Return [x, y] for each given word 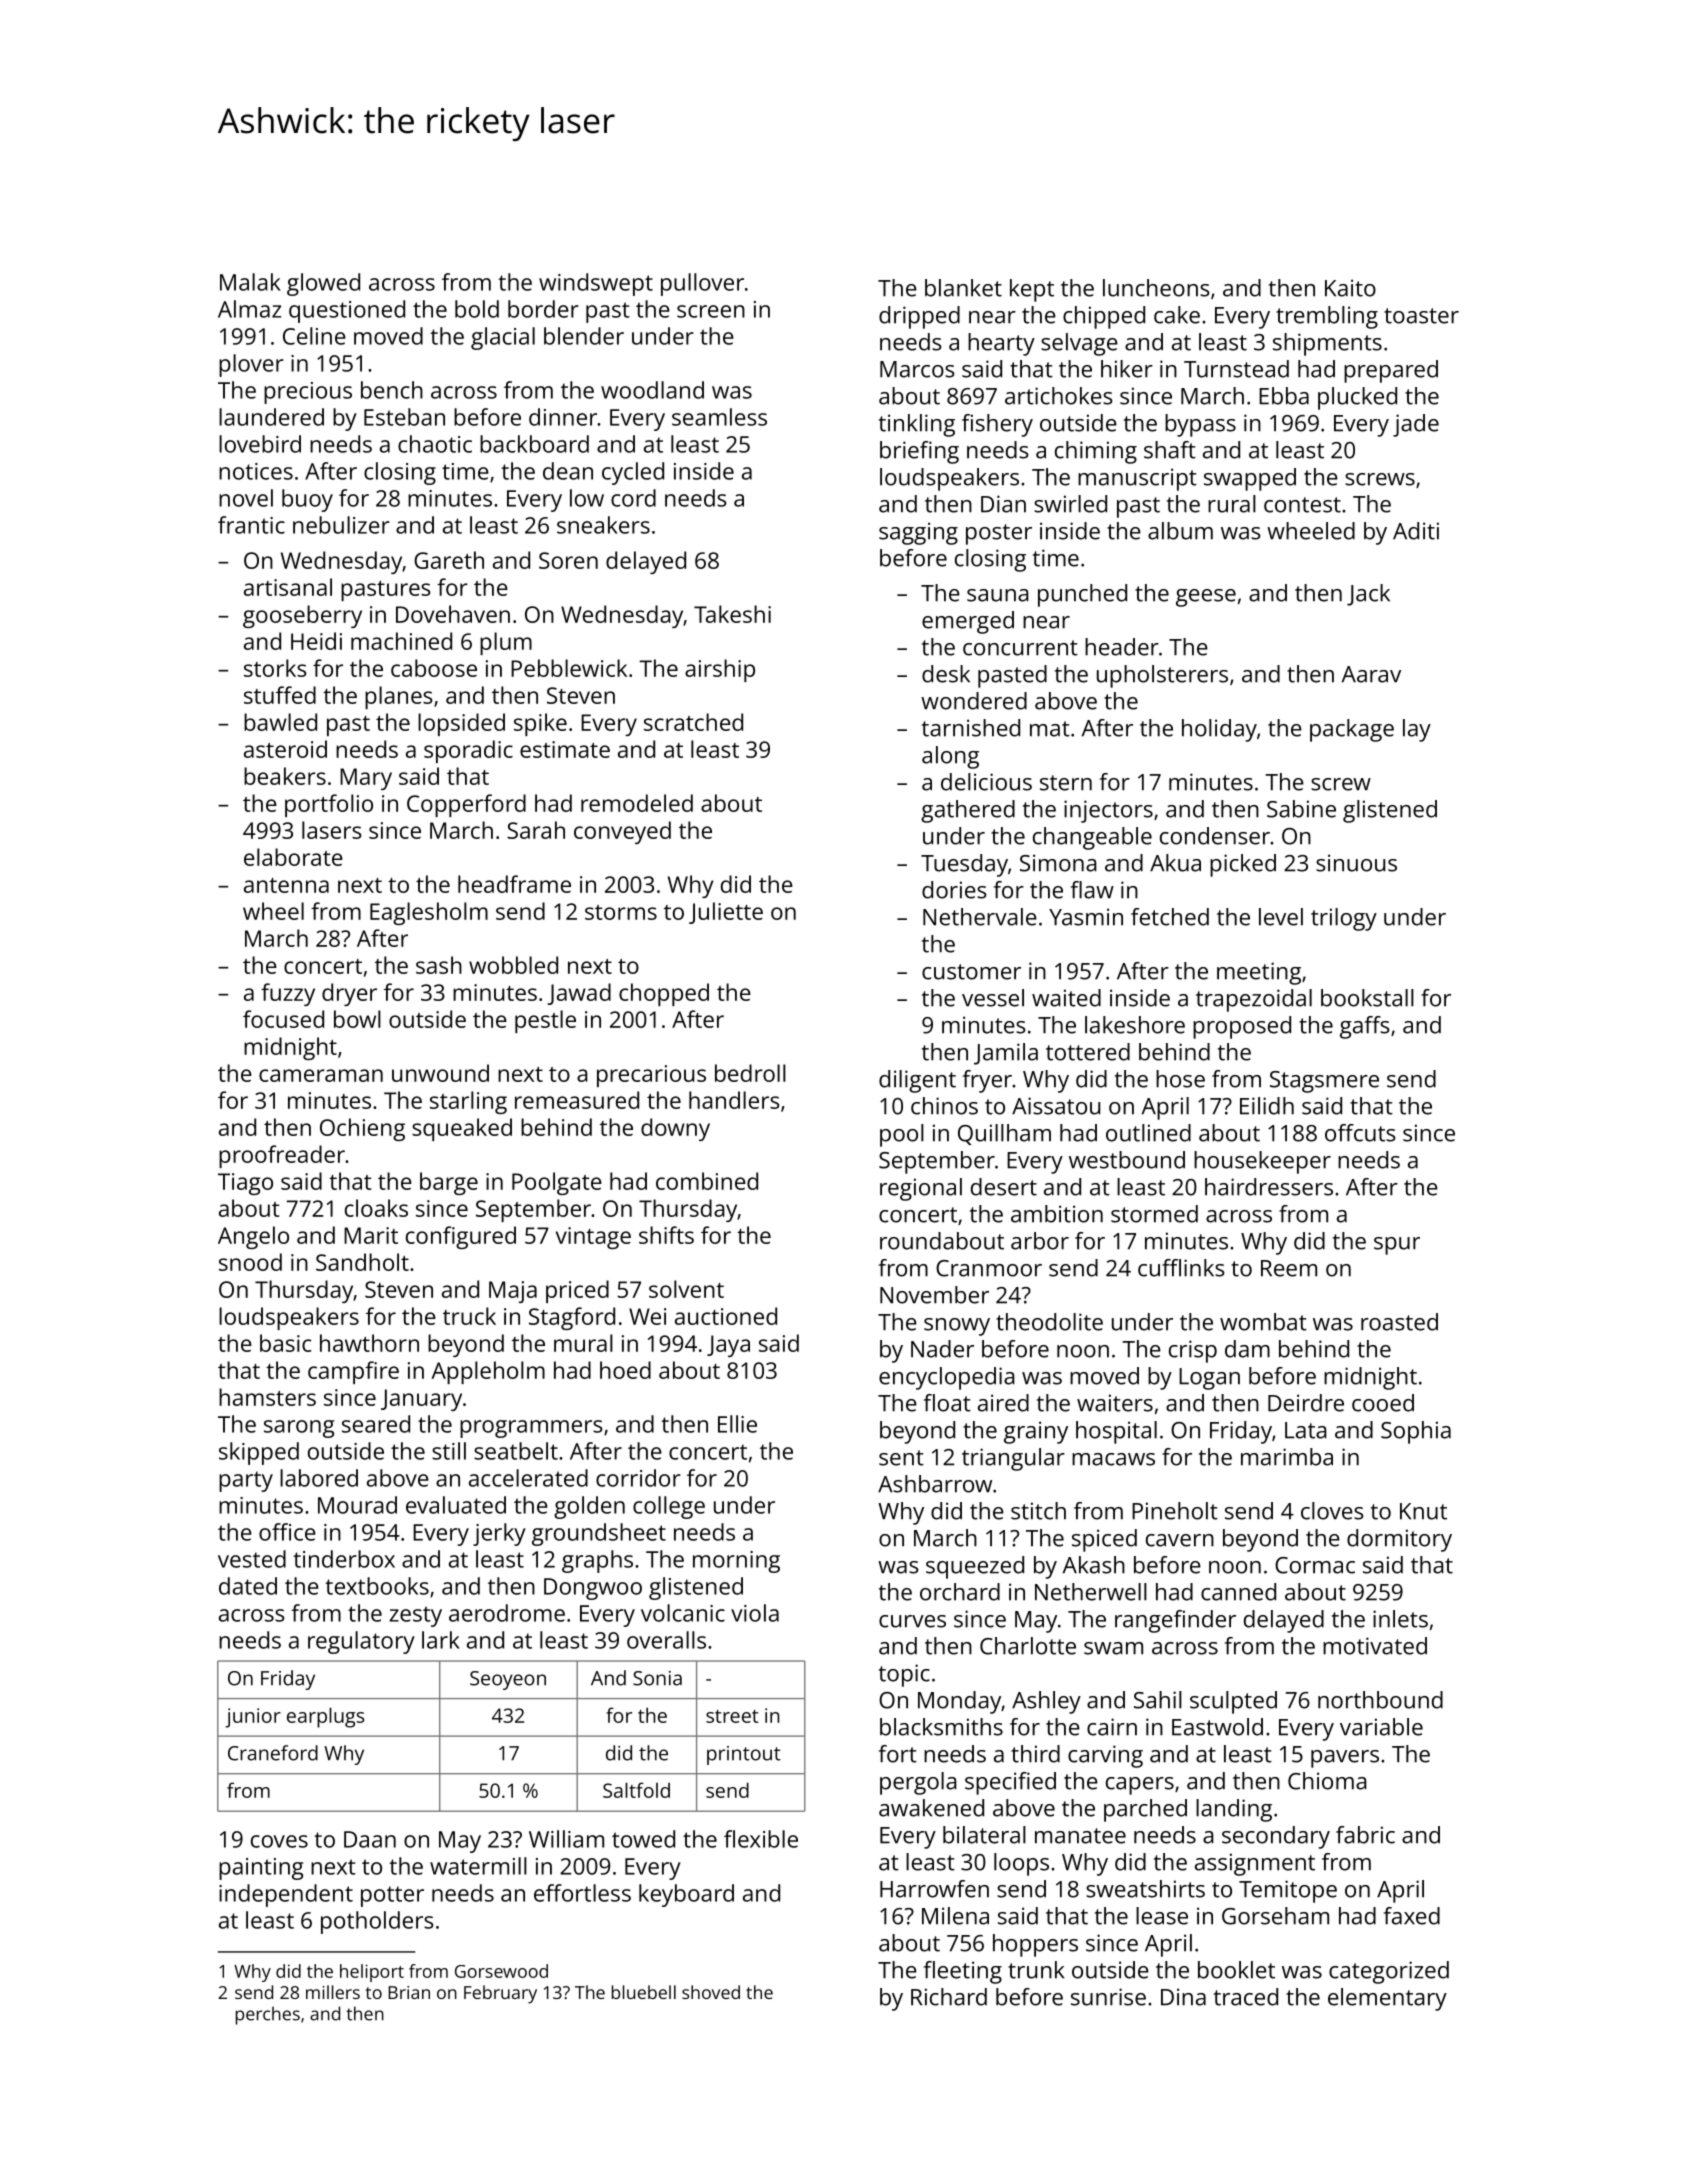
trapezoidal [1254, 1000]
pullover [702, 284]
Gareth [449, 560]
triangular [1013, 1459]
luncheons [1156, 288]
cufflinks [1181, 1268]
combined [707, 1181]
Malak [250, 282]
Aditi [1416, 531]
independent [286, 1895]
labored [319, 1478]
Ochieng [362, 1129]
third [1035, 1754]
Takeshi [732, 614]
